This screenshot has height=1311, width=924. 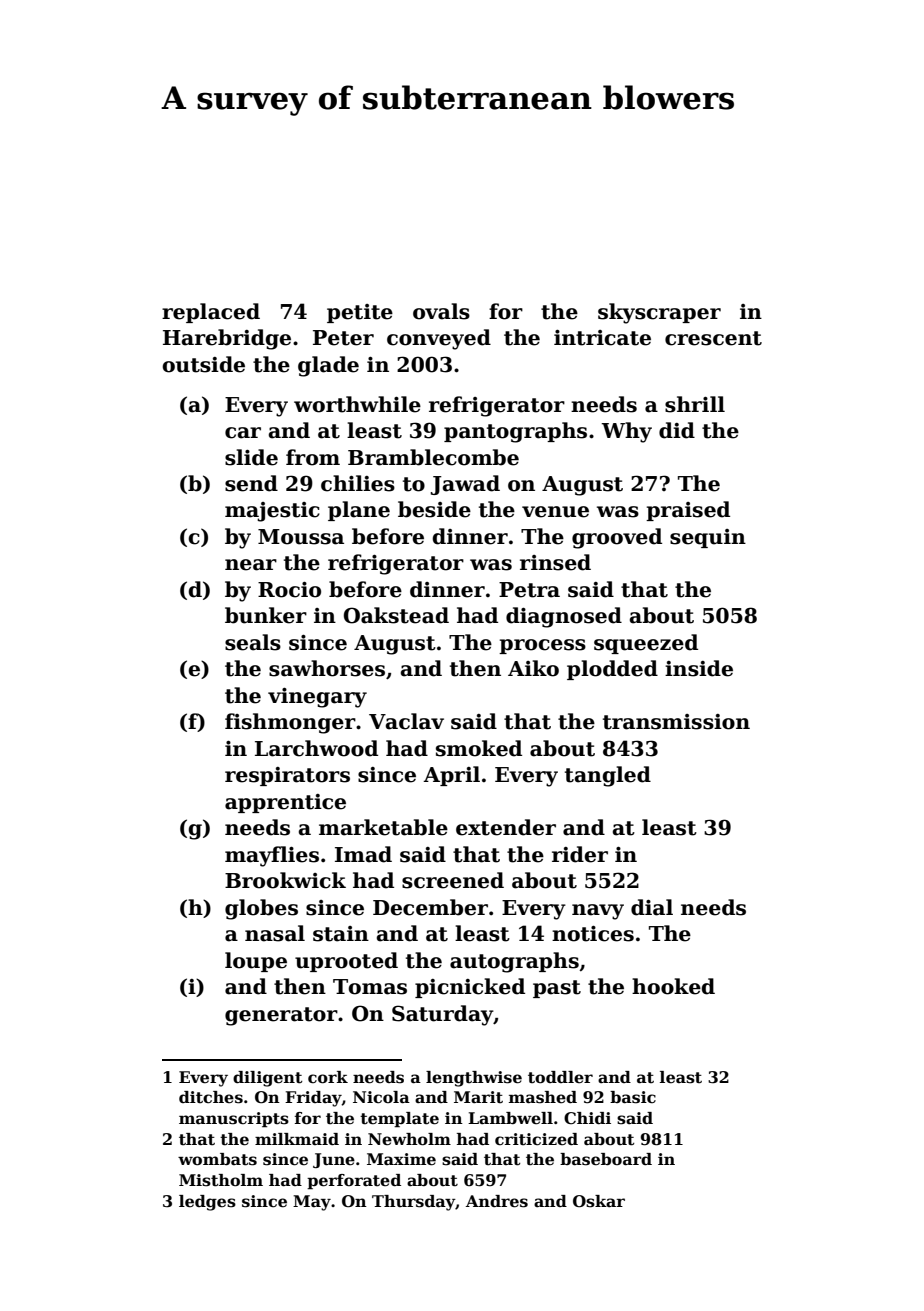 I want to click on grooved, so click(x=617, y=538).
